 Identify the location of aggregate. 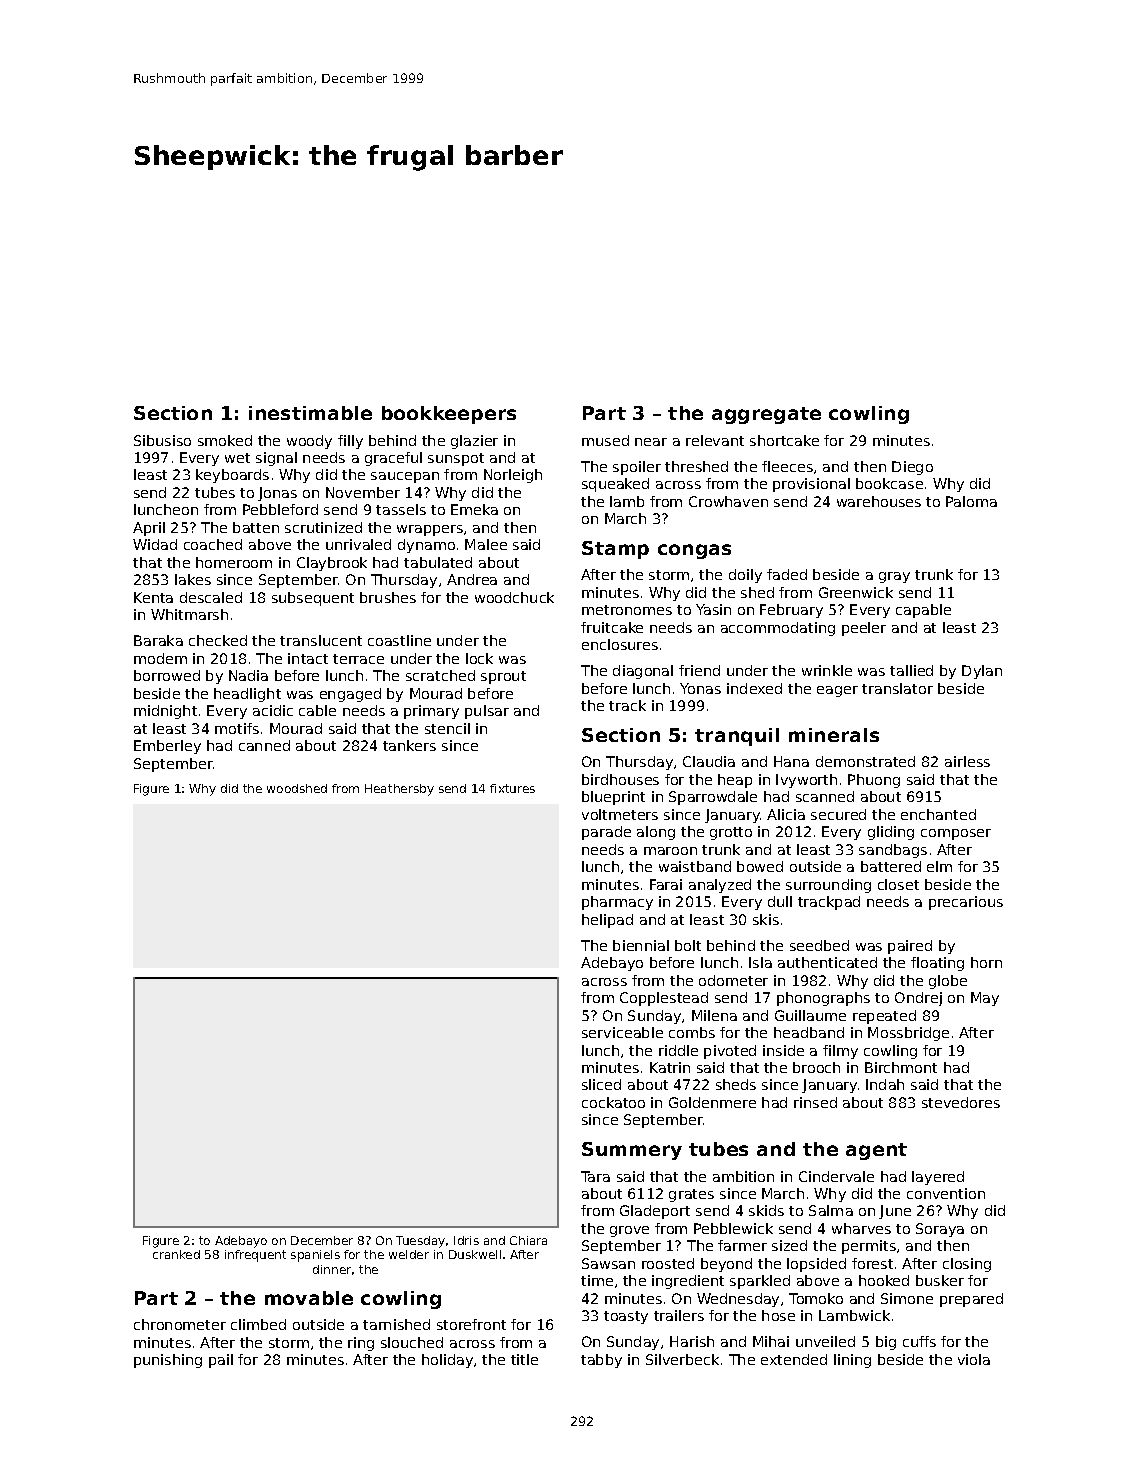
(766, 415).
